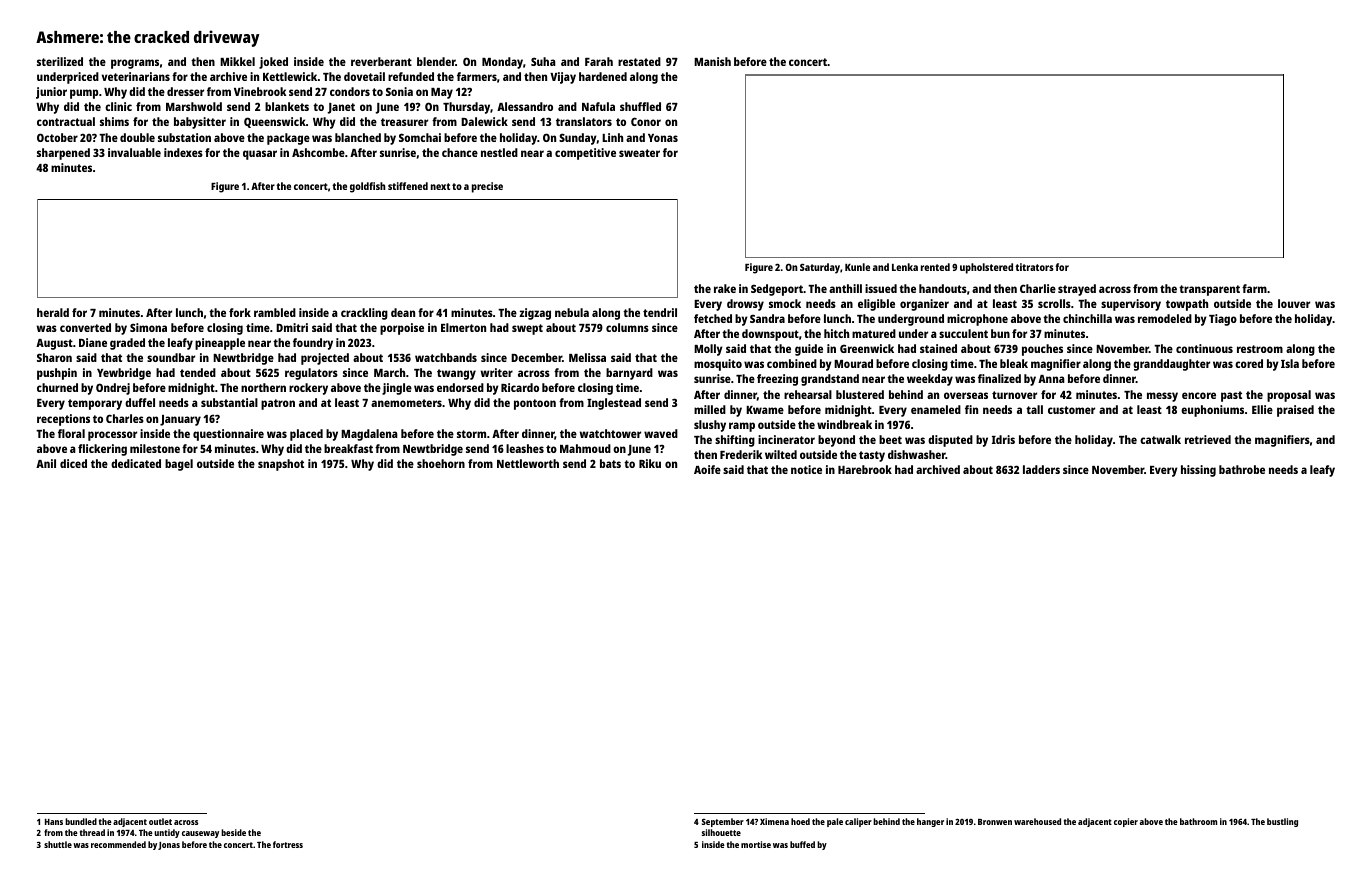 The height and width of the screenshot is (887, 1372). What do you see at coordinates (1034, 267) in the screenshot?
I see `titrators` at bounding box center [1034, 267].
